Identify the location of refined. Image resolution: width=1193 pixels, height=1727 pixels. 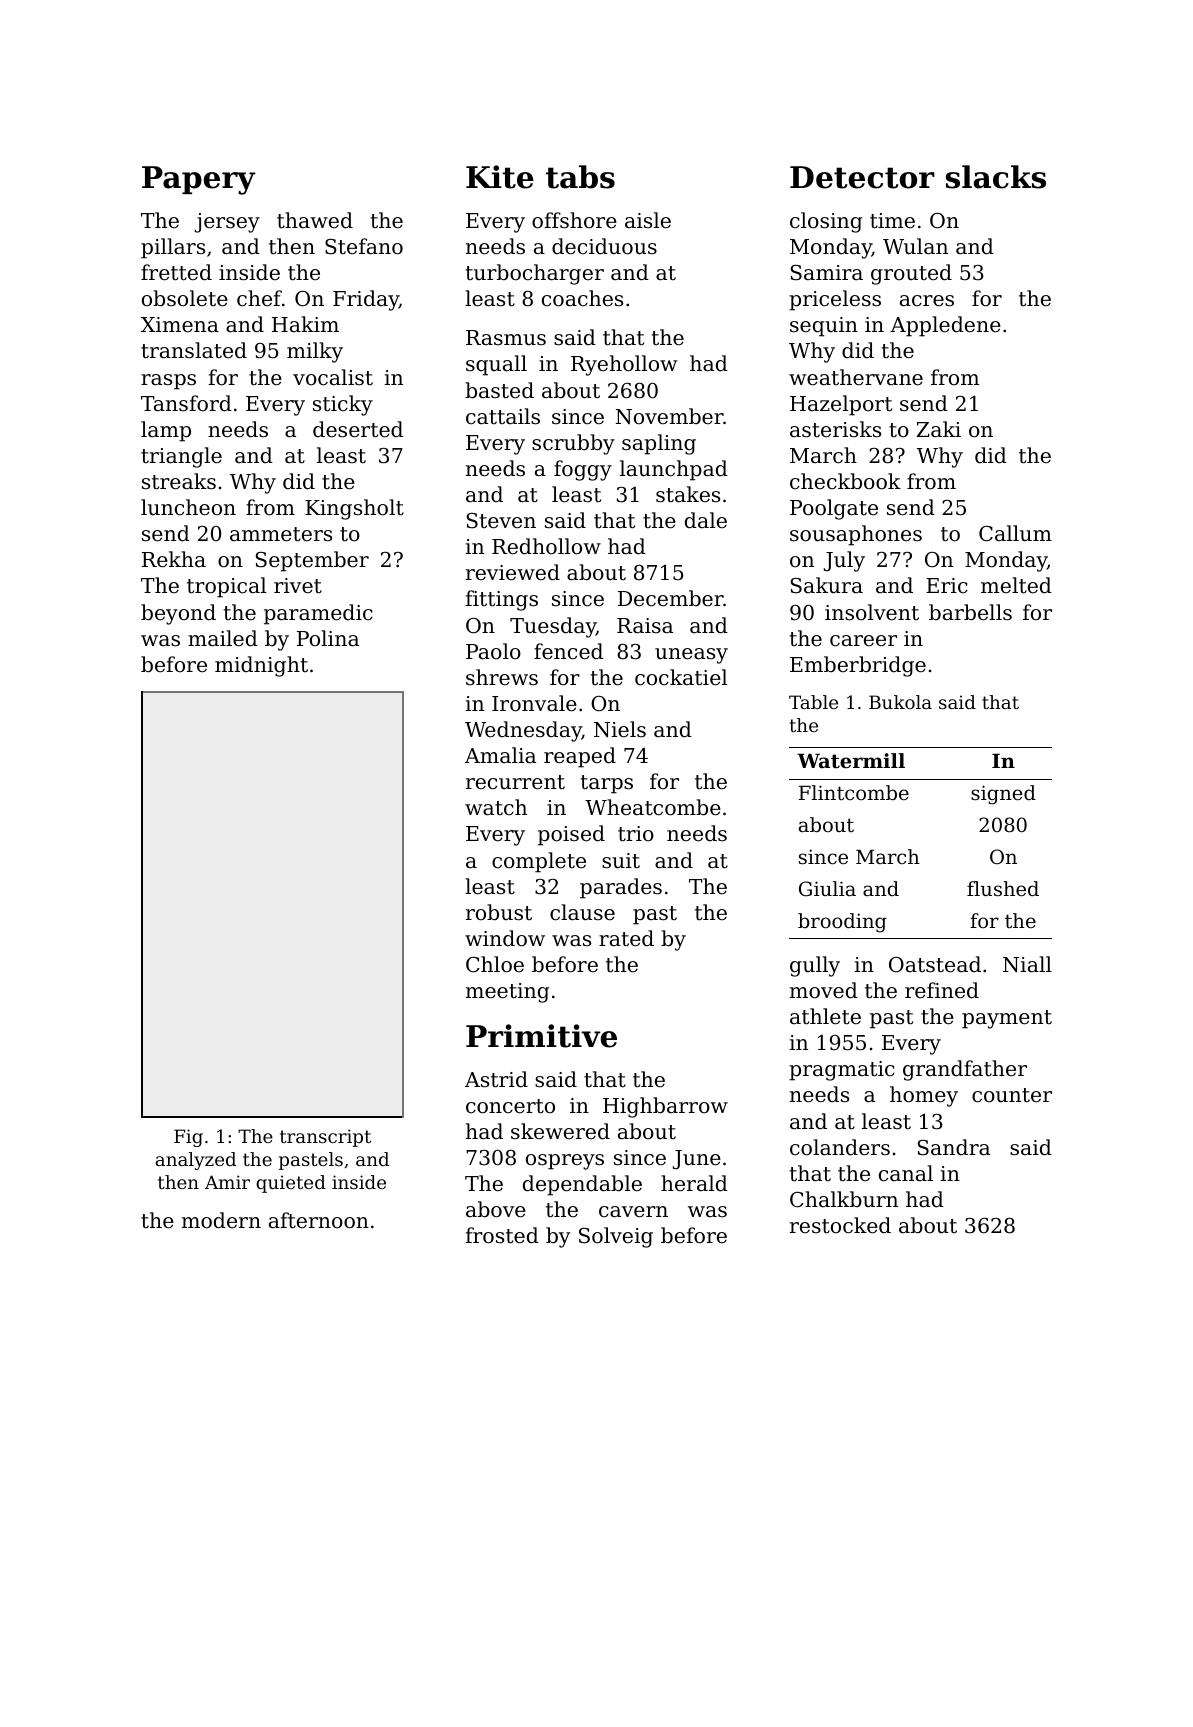
(942, 990).
